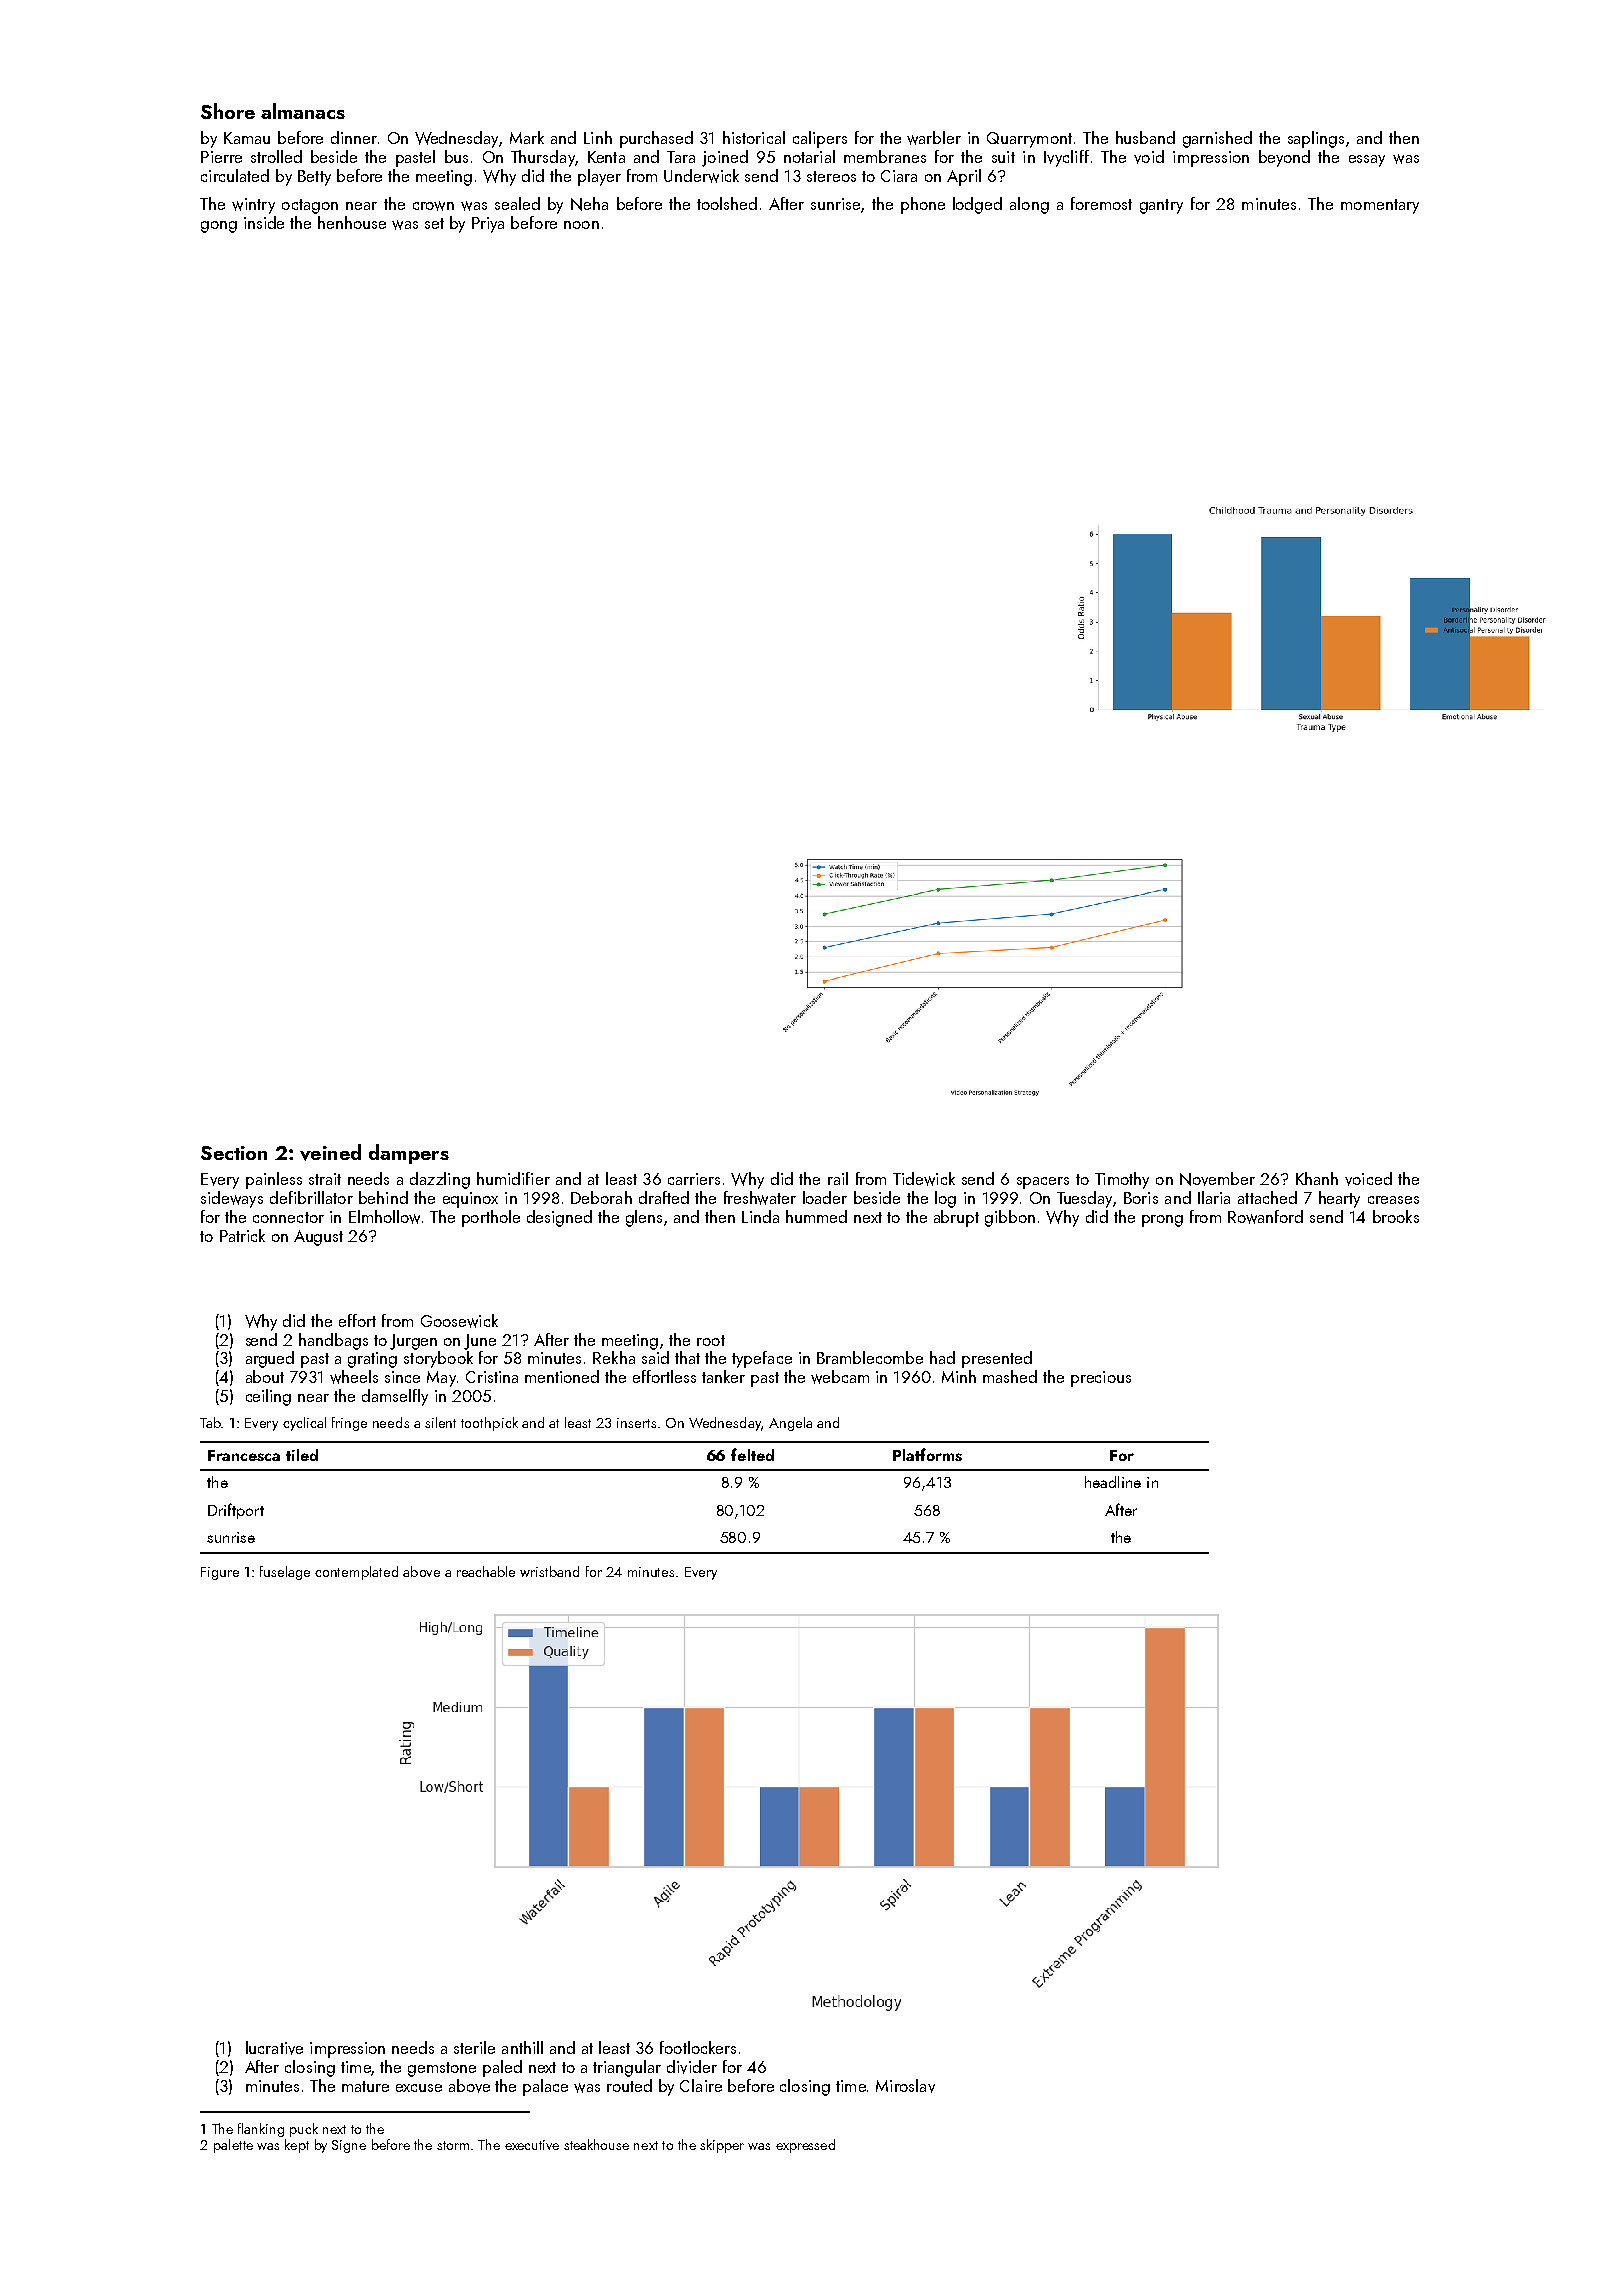 This image has height=2292, width=1620. Describe the element at coordinates (924, 1179) in the image. I see `Tidewick` at that location.
